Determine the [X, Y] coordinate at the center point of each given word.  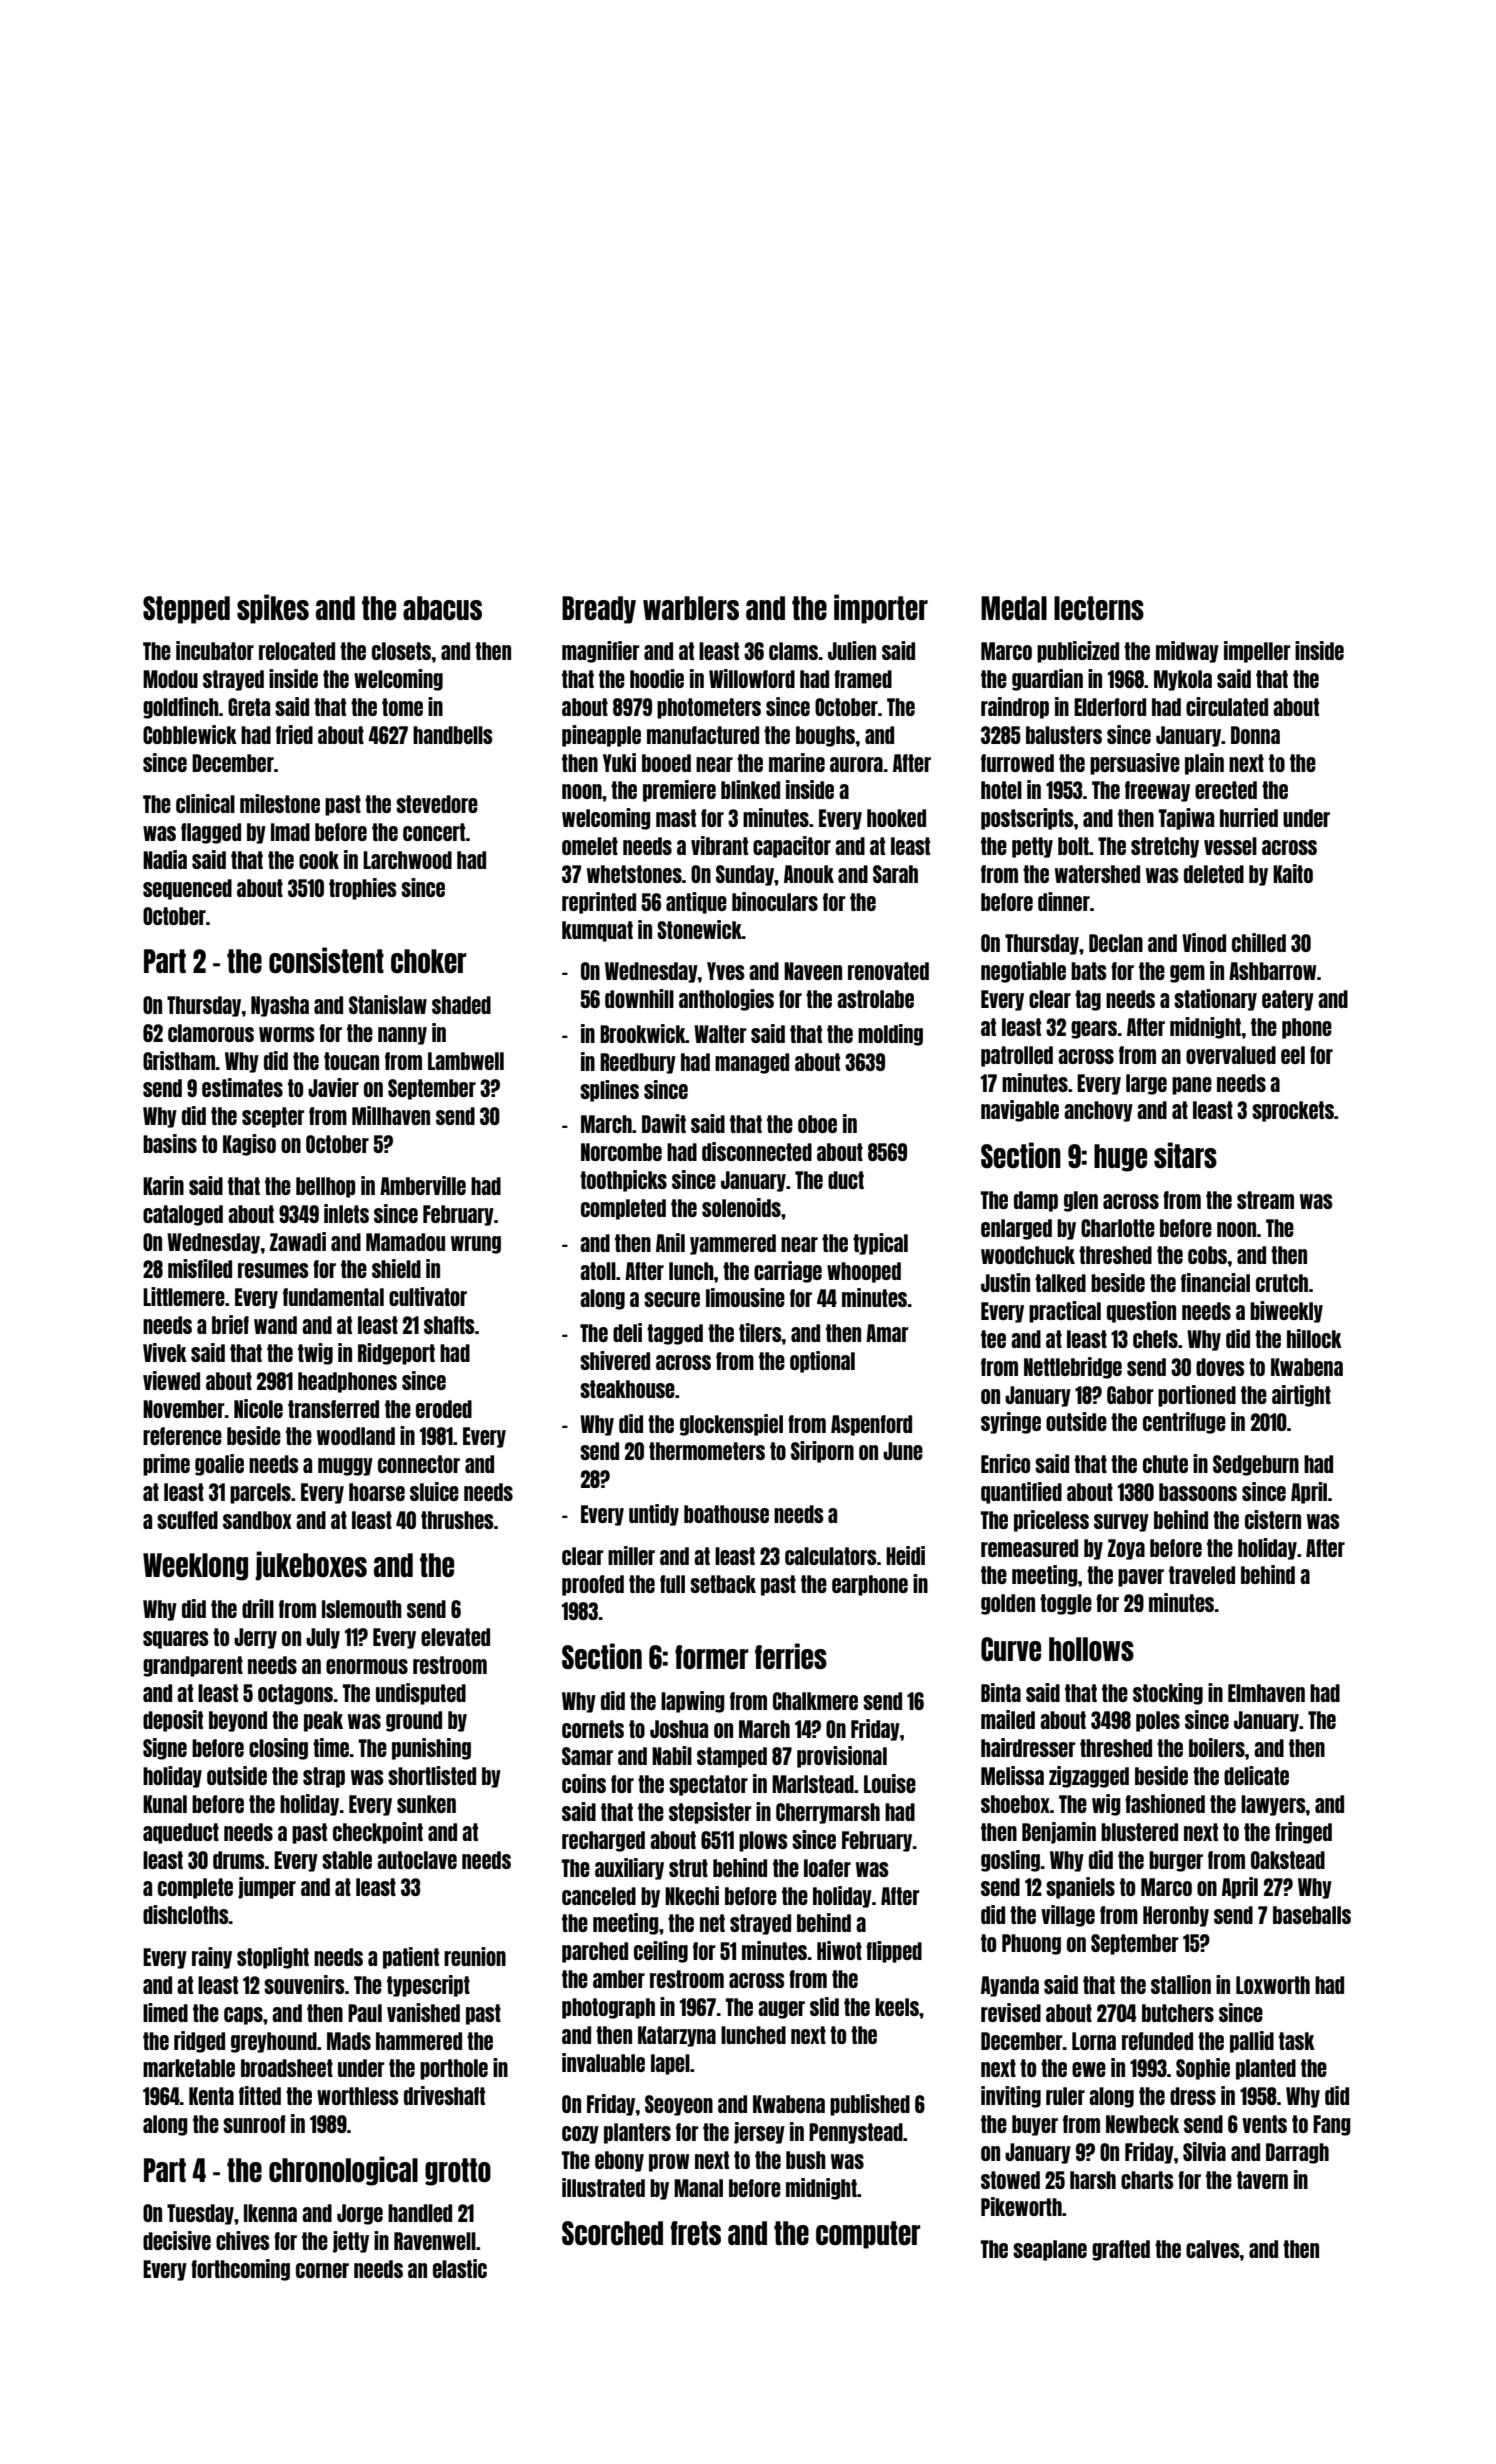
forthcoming [240, 2270]
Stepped [186, 610]
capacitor [792, 847]
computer [868, 2235]
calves [1213, 2249]
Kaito [1293, 873]
